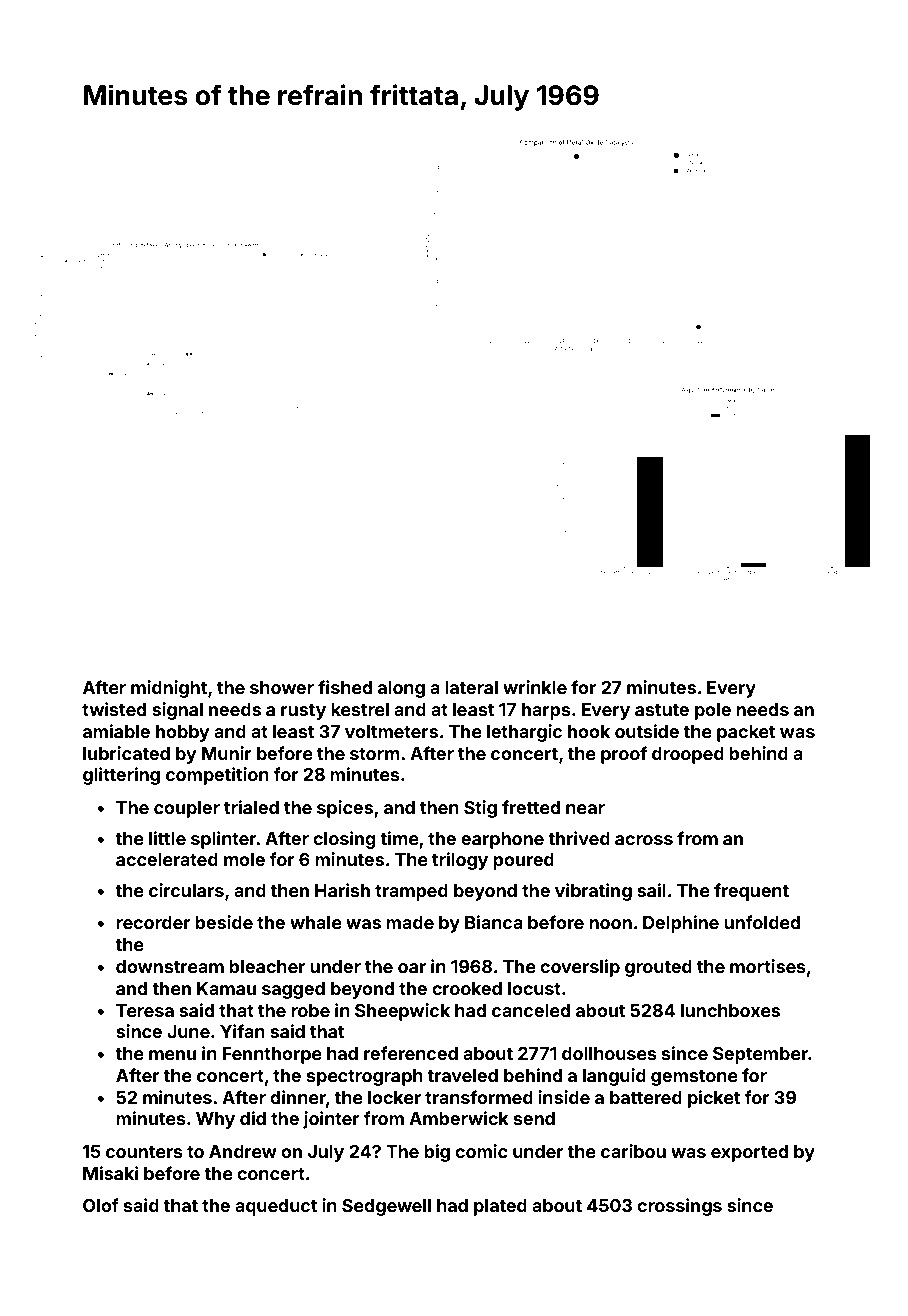  Describe the element at coordinates (401, 689) in the screenshot. I see `along` at that location.
